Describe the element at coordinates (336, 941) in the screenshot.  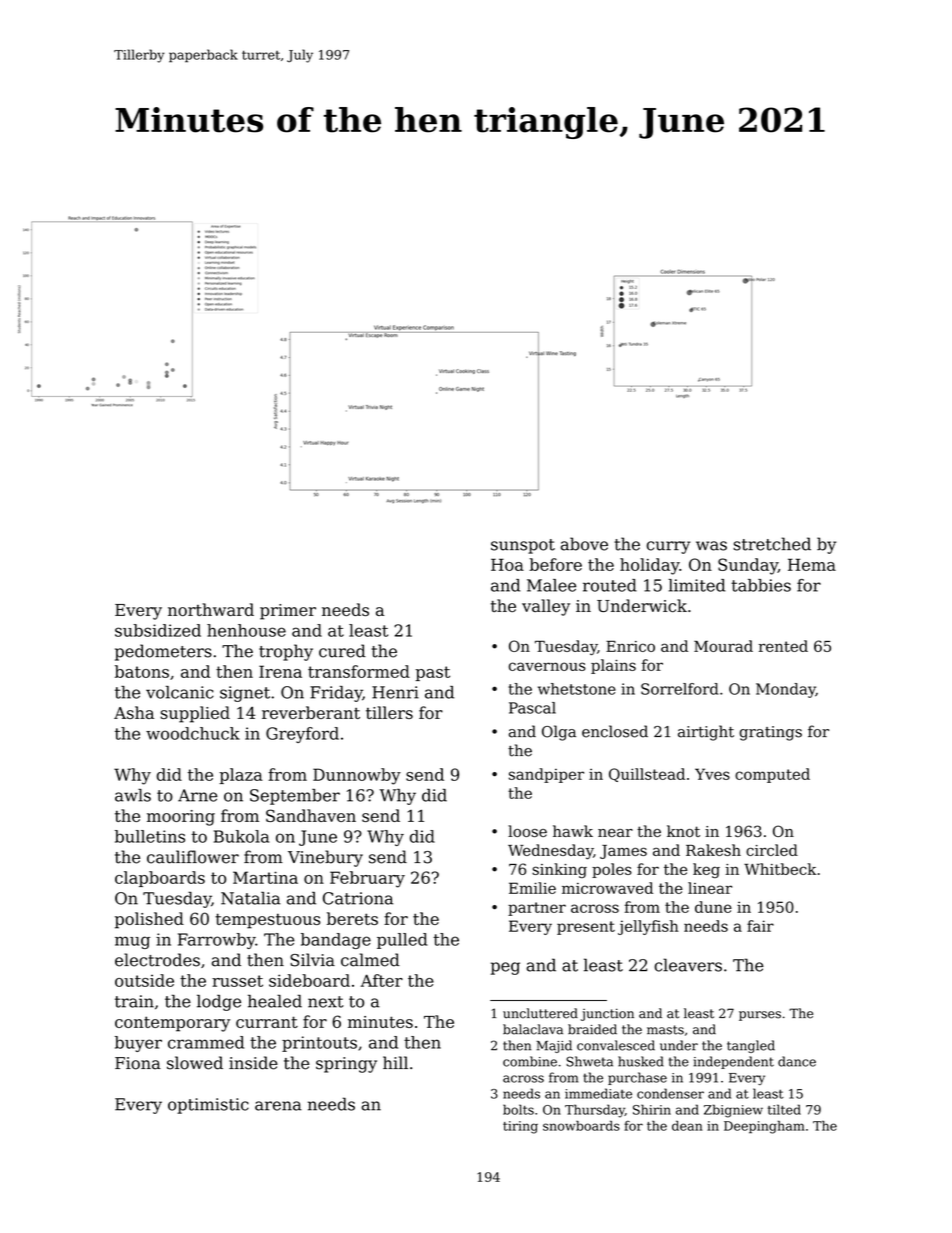
I see `bandage` at that location.
